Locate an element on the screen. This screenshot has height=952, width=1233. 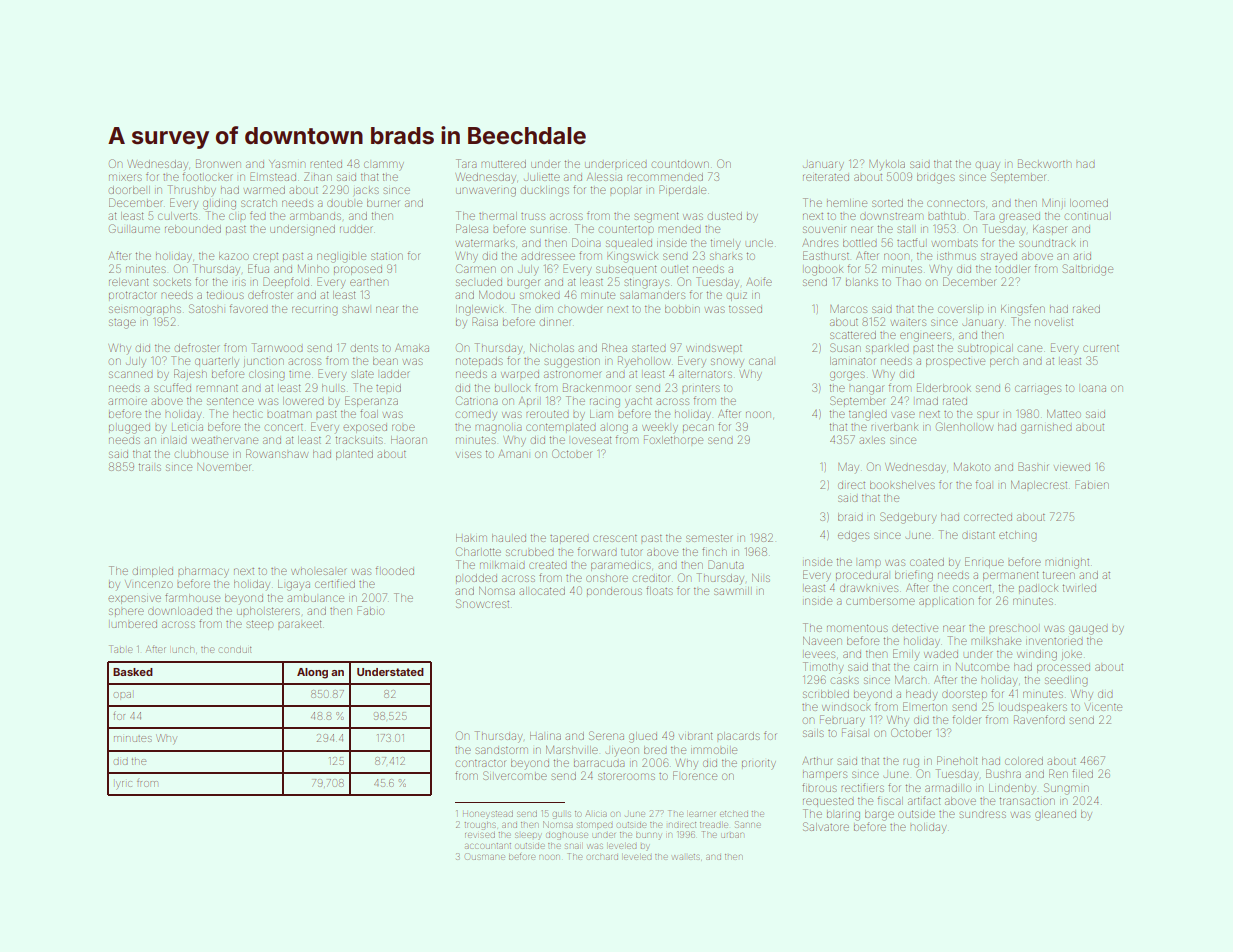
weekly is located at coordinates (660, 429).
